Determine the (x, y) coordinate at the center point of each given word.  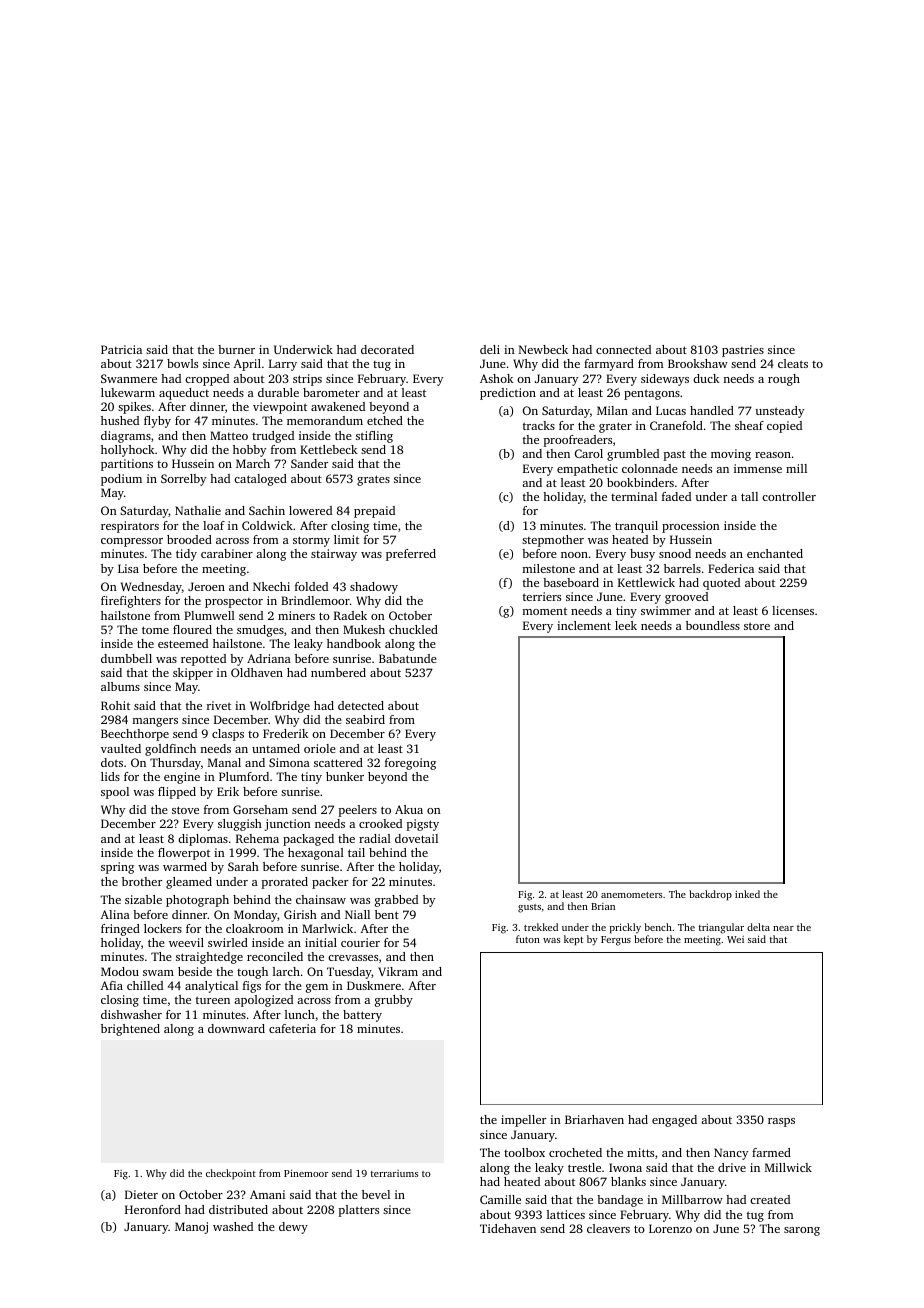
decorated (387, 349)
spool (115, 793)
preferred (411, 555)
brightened (130, 1030)
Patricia (121, 349)
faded (676, 496)
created (770, 1199)
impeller (523, 1121)
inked (747, 894)
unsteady (779, 412)
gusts (529, 908)
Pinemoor (306, 1173)
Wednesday (151, 588)
